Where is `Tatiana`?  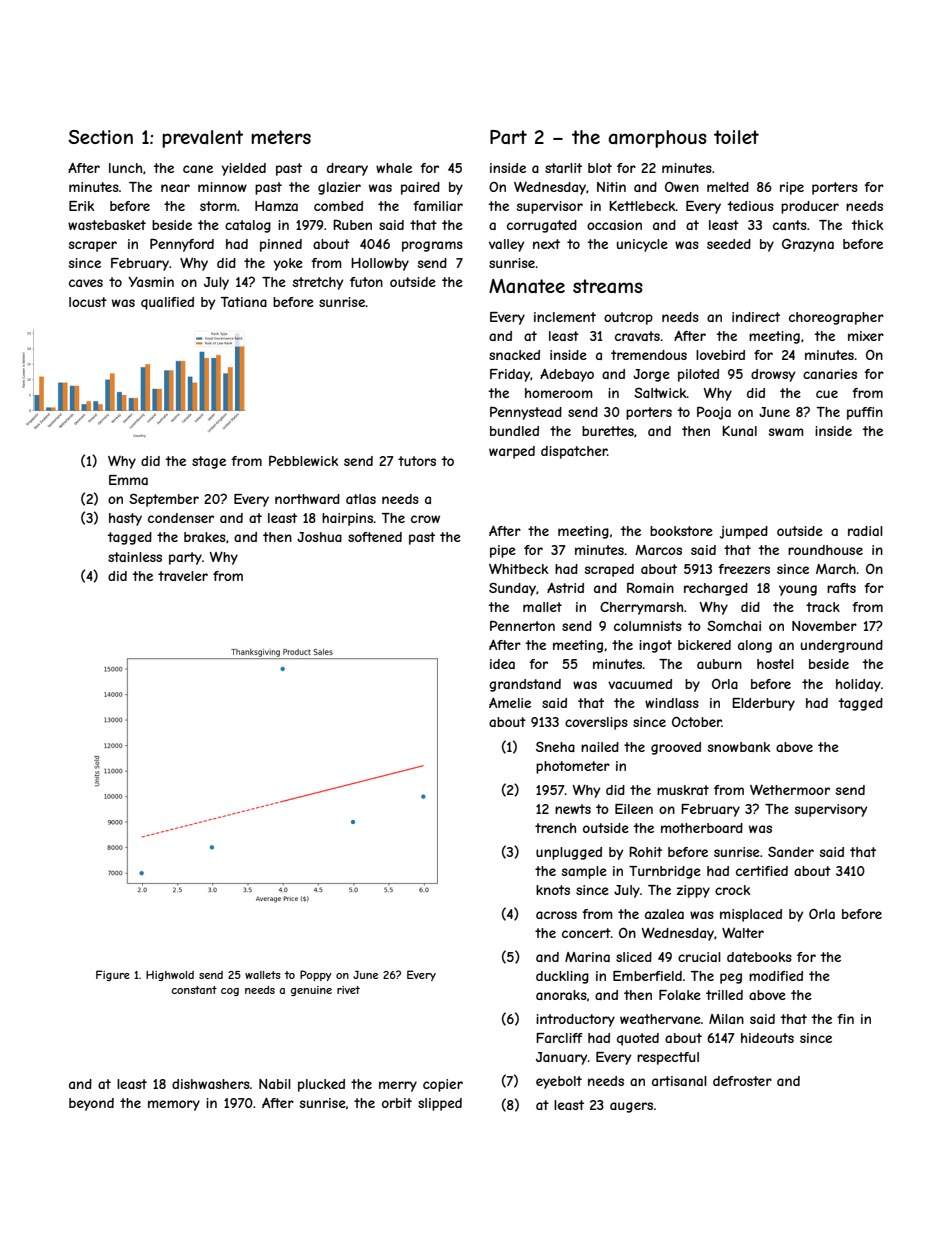 Tatiana is located at coordinates (243, 302).
